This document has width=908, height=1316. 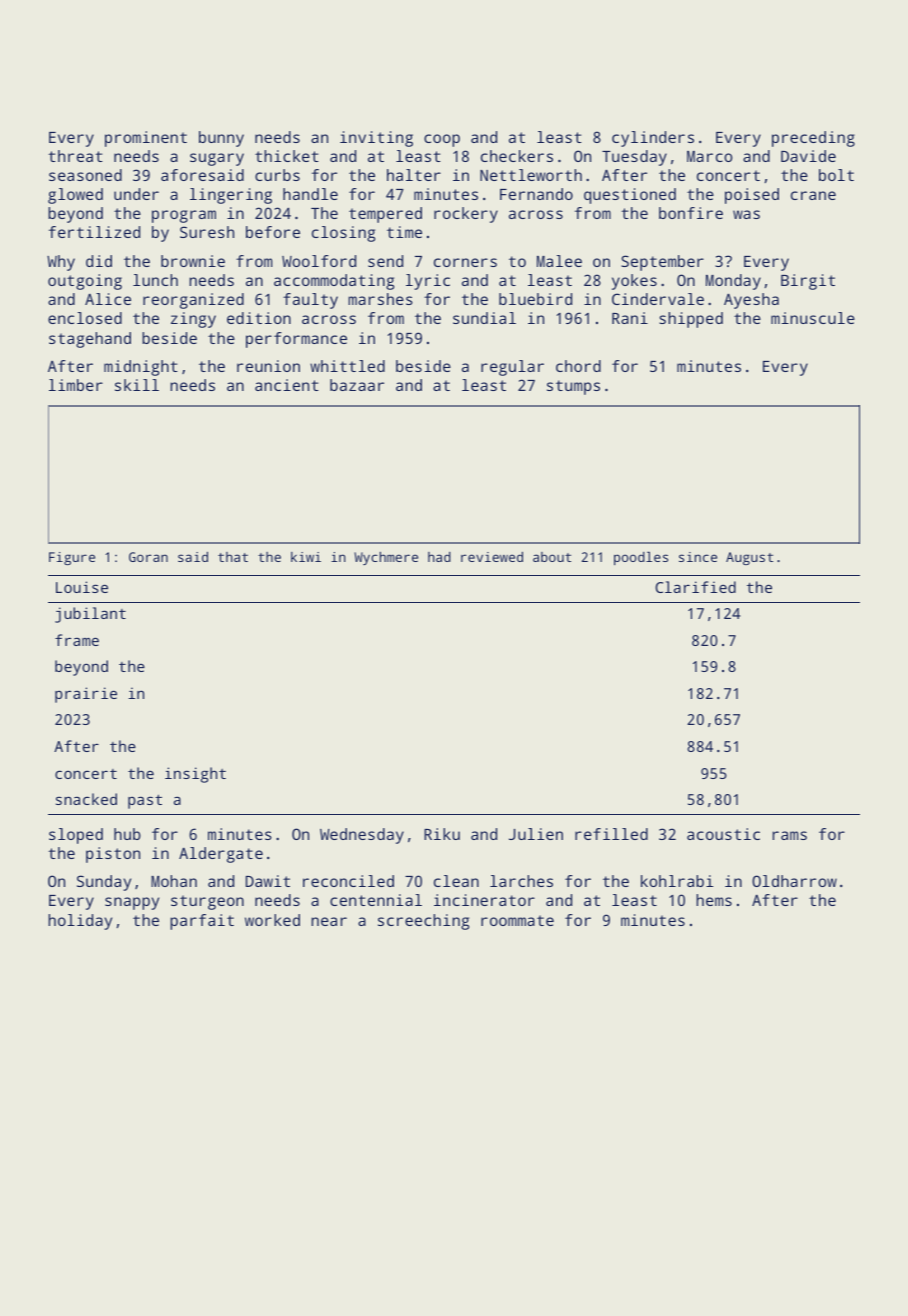 What do you see at coordinates (231, 196) in the document?
I see `lingering` at bounding box center [231, 196].
